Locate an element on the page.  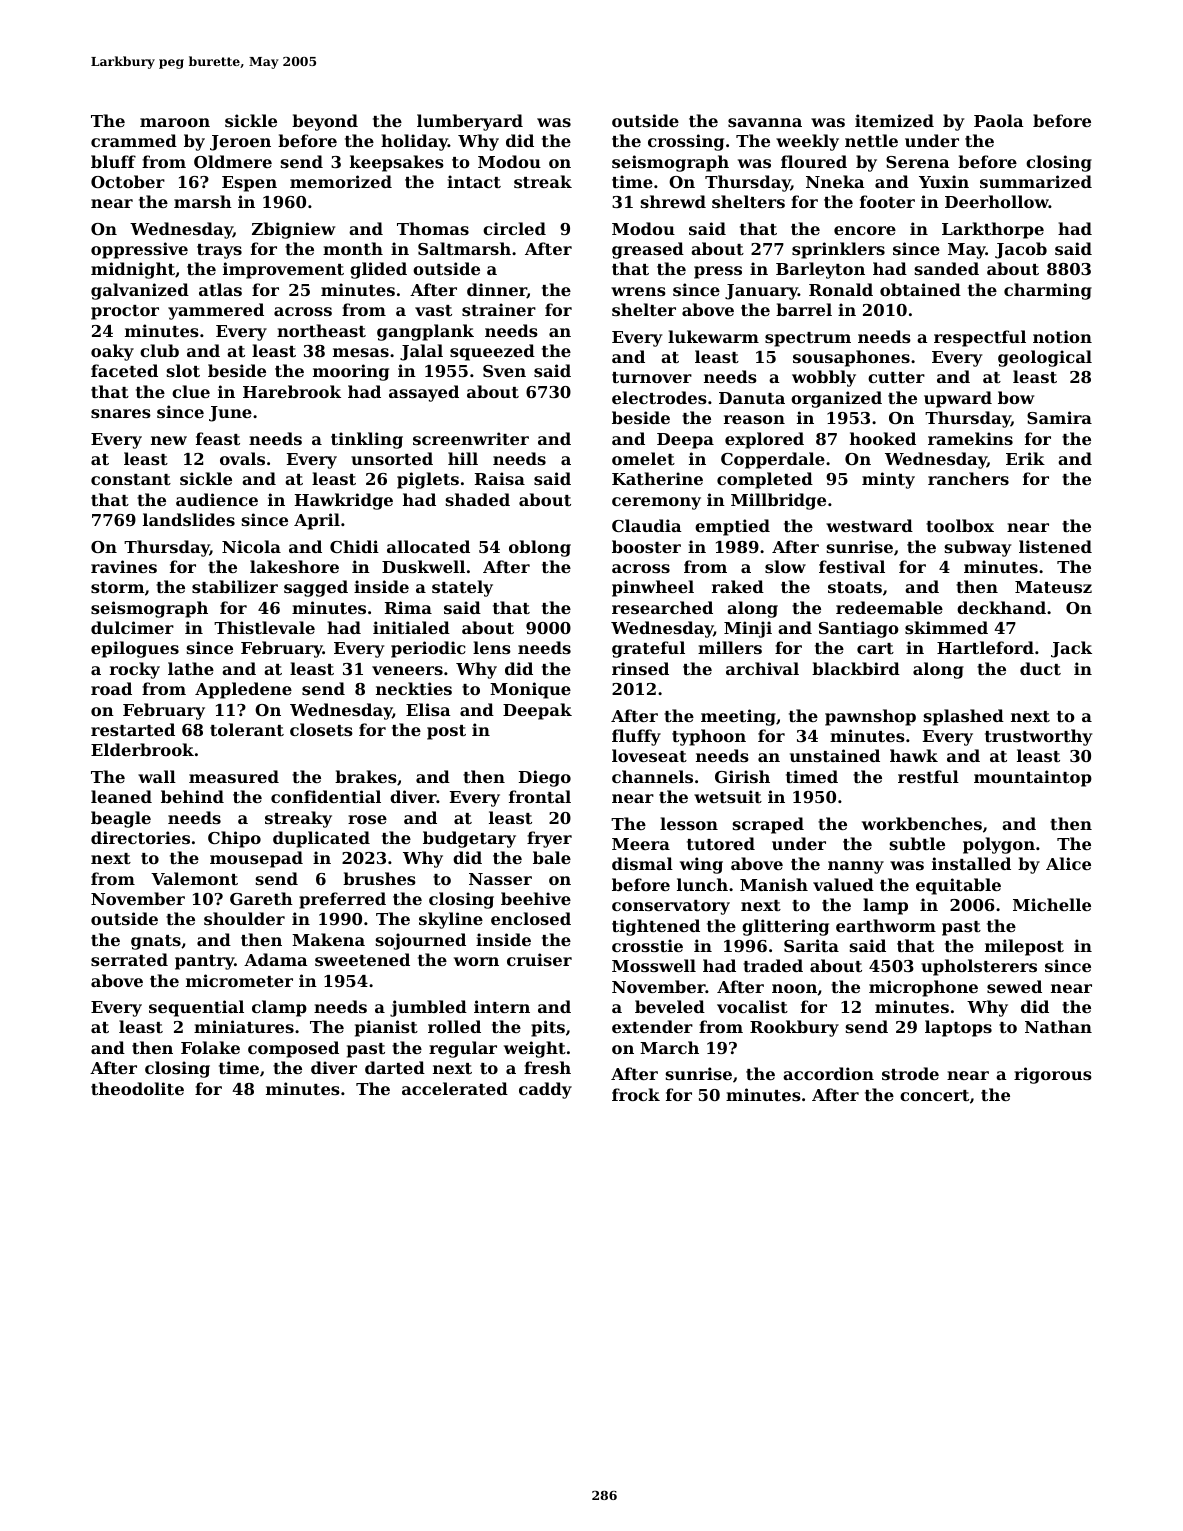
earthworm is located at coordinates (886, 925).
